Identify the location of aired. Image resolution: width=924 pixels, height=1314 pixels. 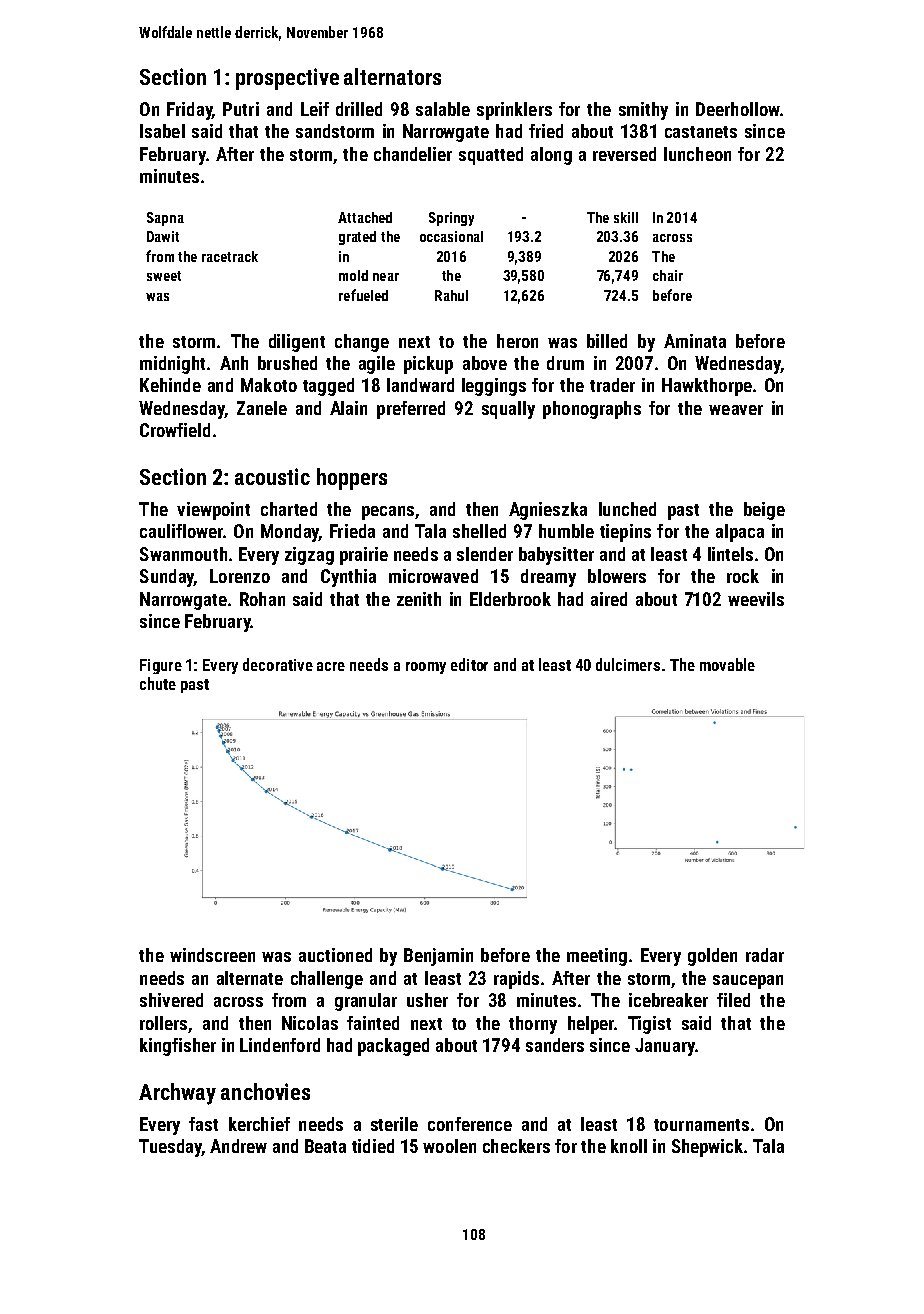
(609, 599).
